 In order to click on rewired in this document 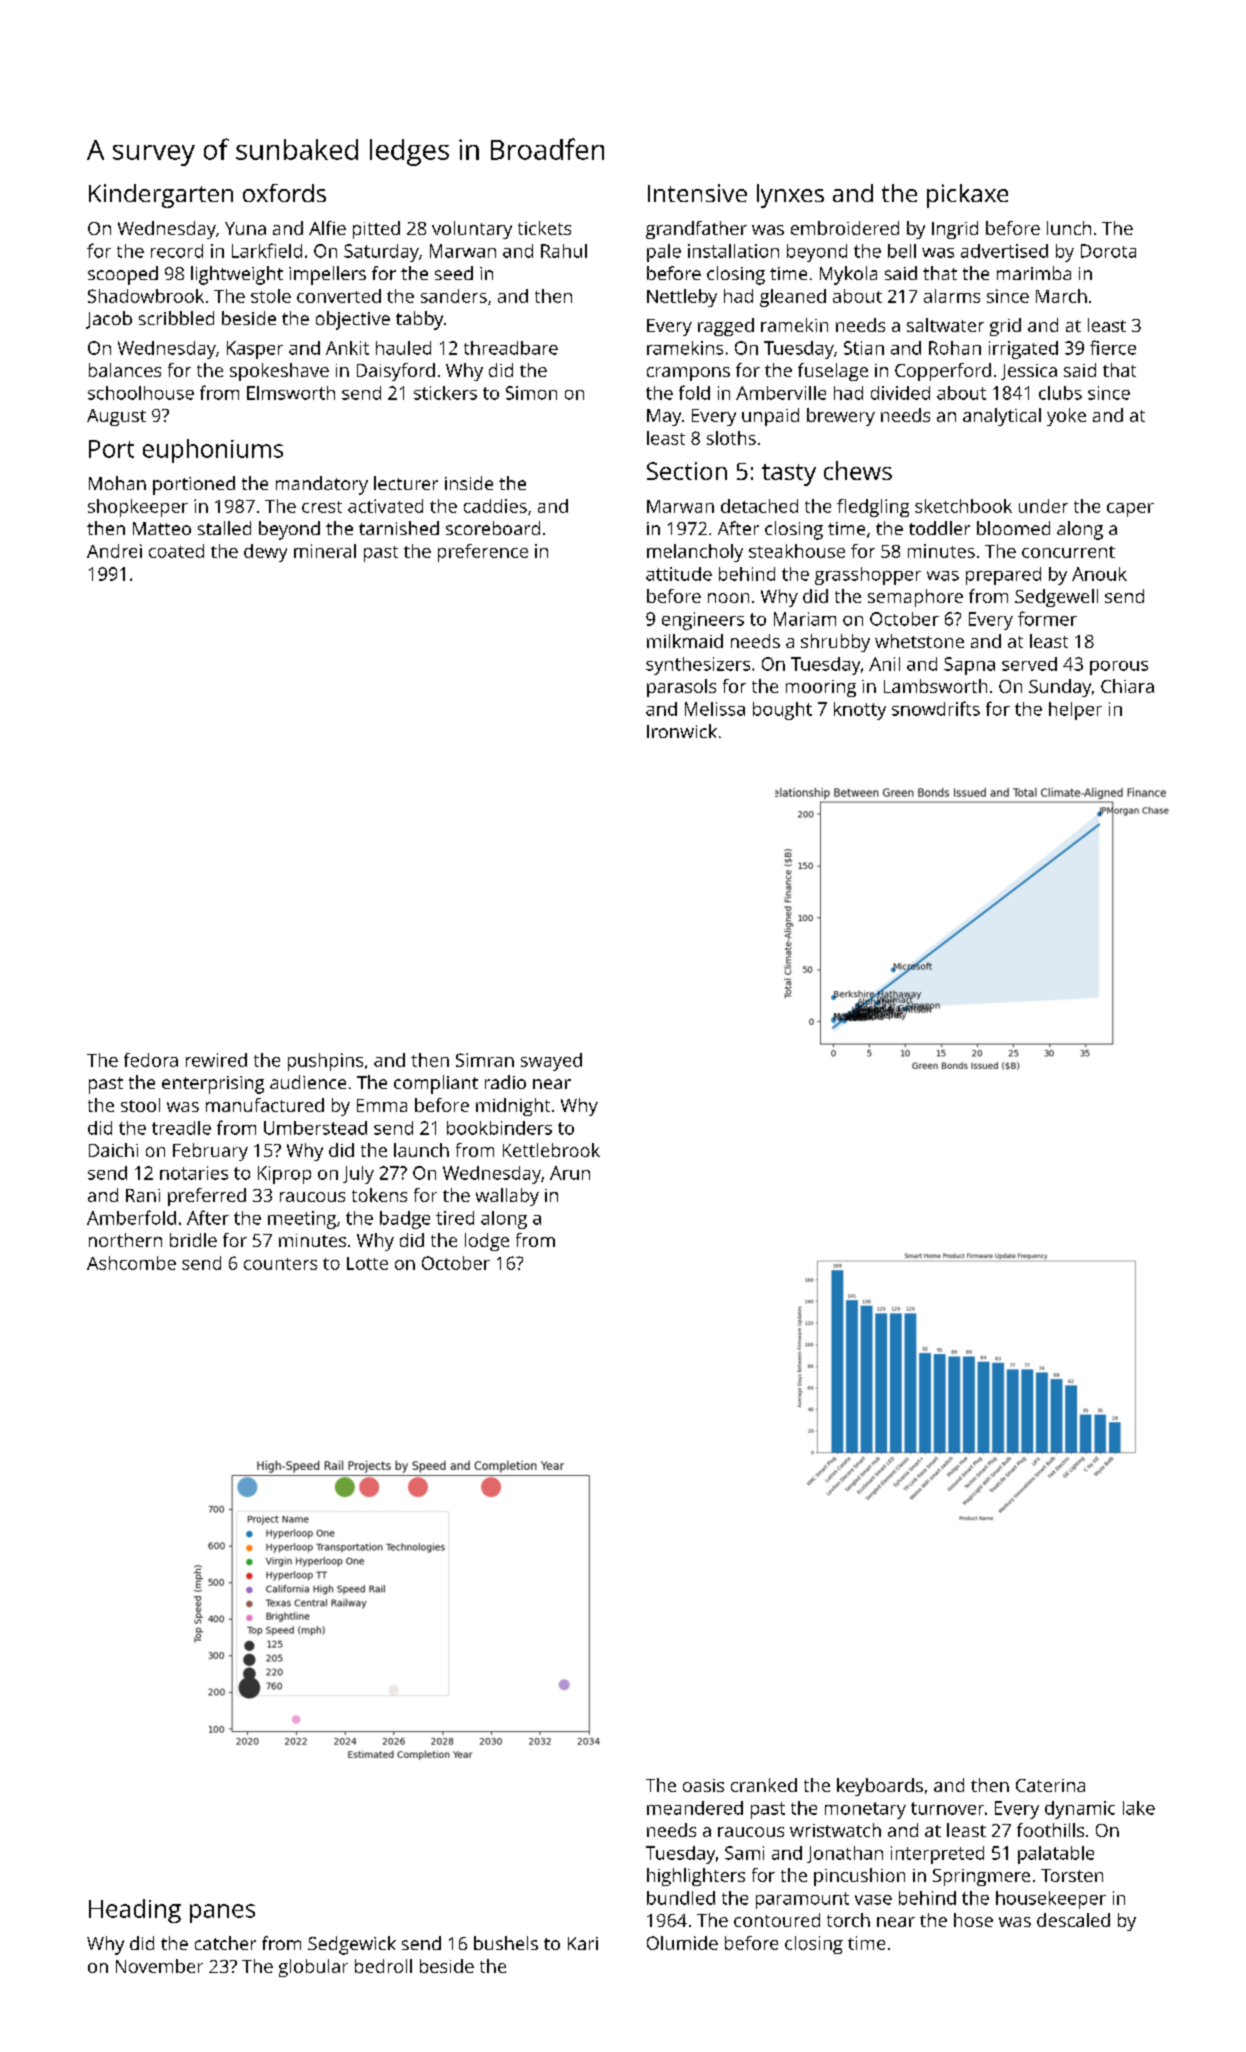, I will do `click(216, 1060)`.
